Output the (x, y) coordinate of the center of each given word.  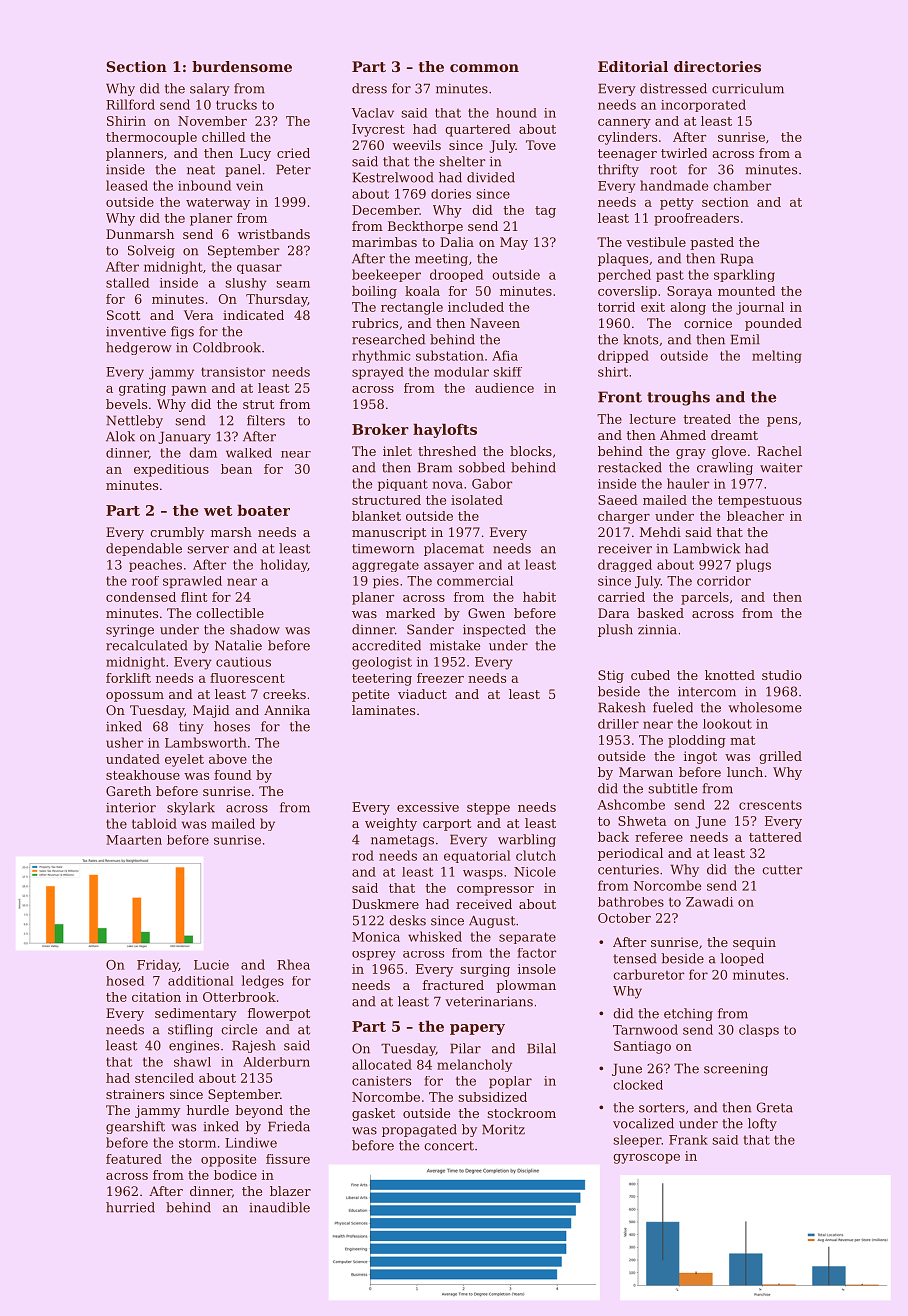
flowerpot (279, 1014)
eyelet (184, 760)
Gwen (486, 613)
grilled (780, 757)
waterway (218, 204)
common (484, 68)
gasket (373, 1114)
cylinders (627, 138)
